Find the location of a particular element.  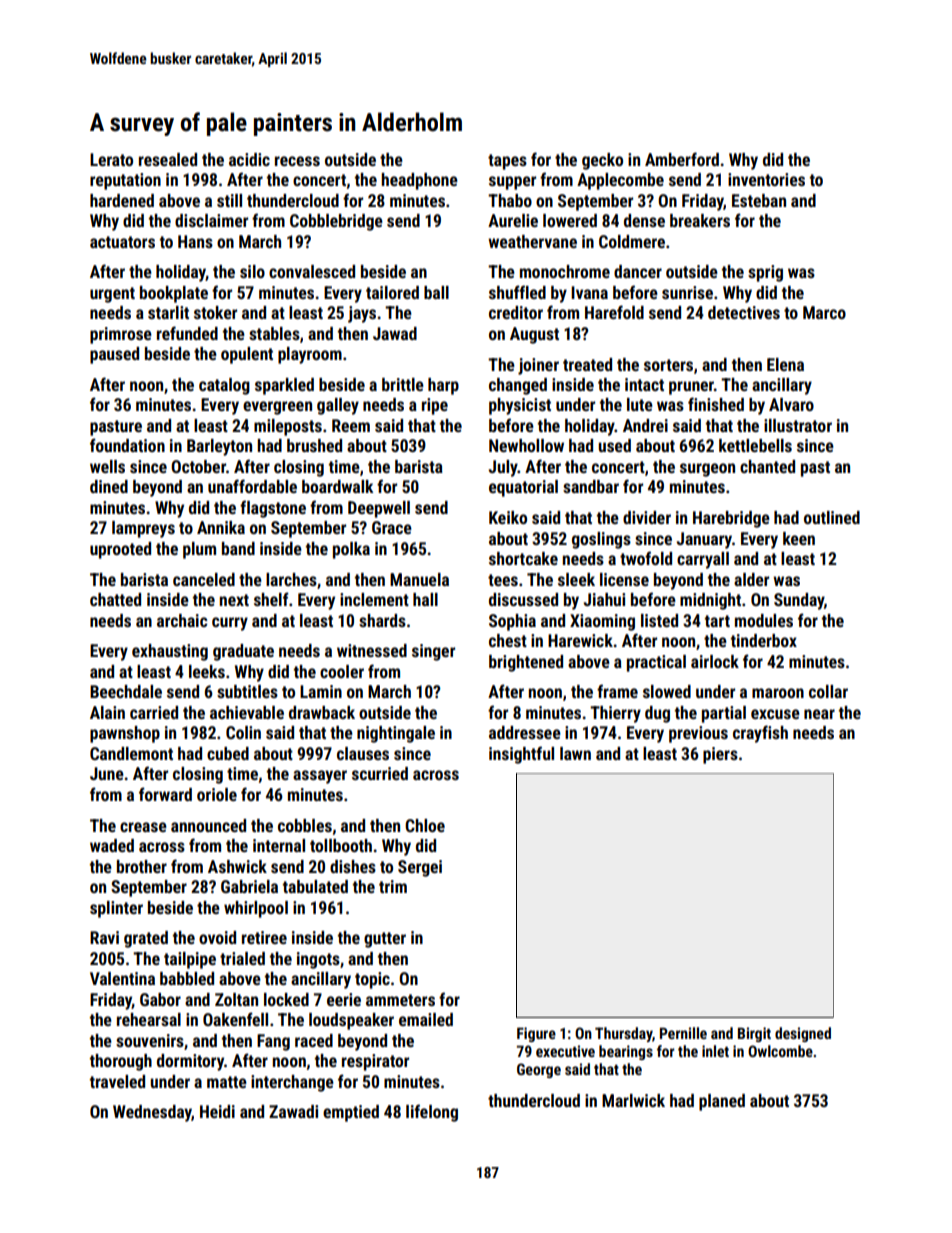

primrose is located at coordinates (121, 335).
